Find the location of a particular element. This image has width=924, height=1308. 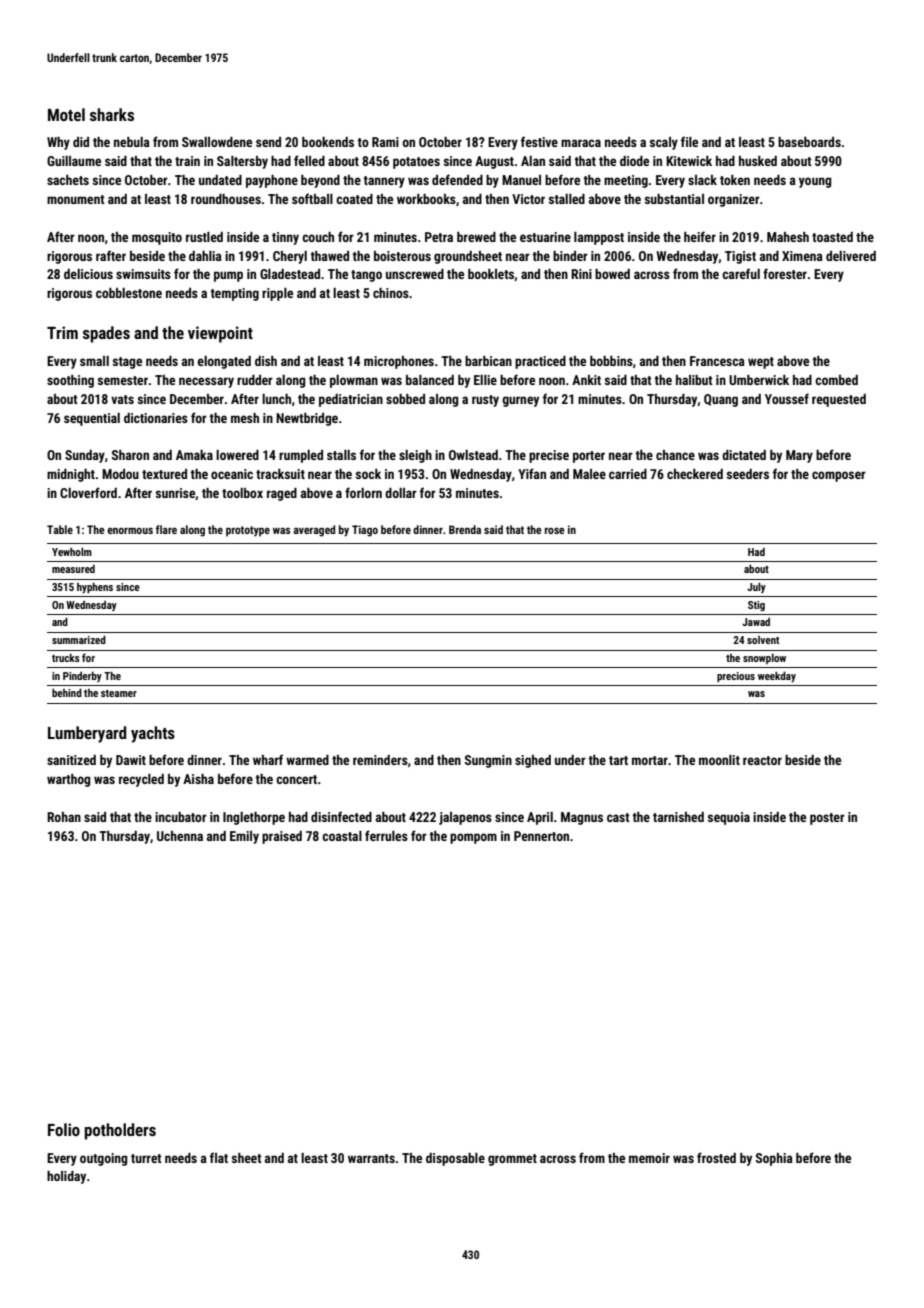

holiday is located at coordinates (66, 1177).
